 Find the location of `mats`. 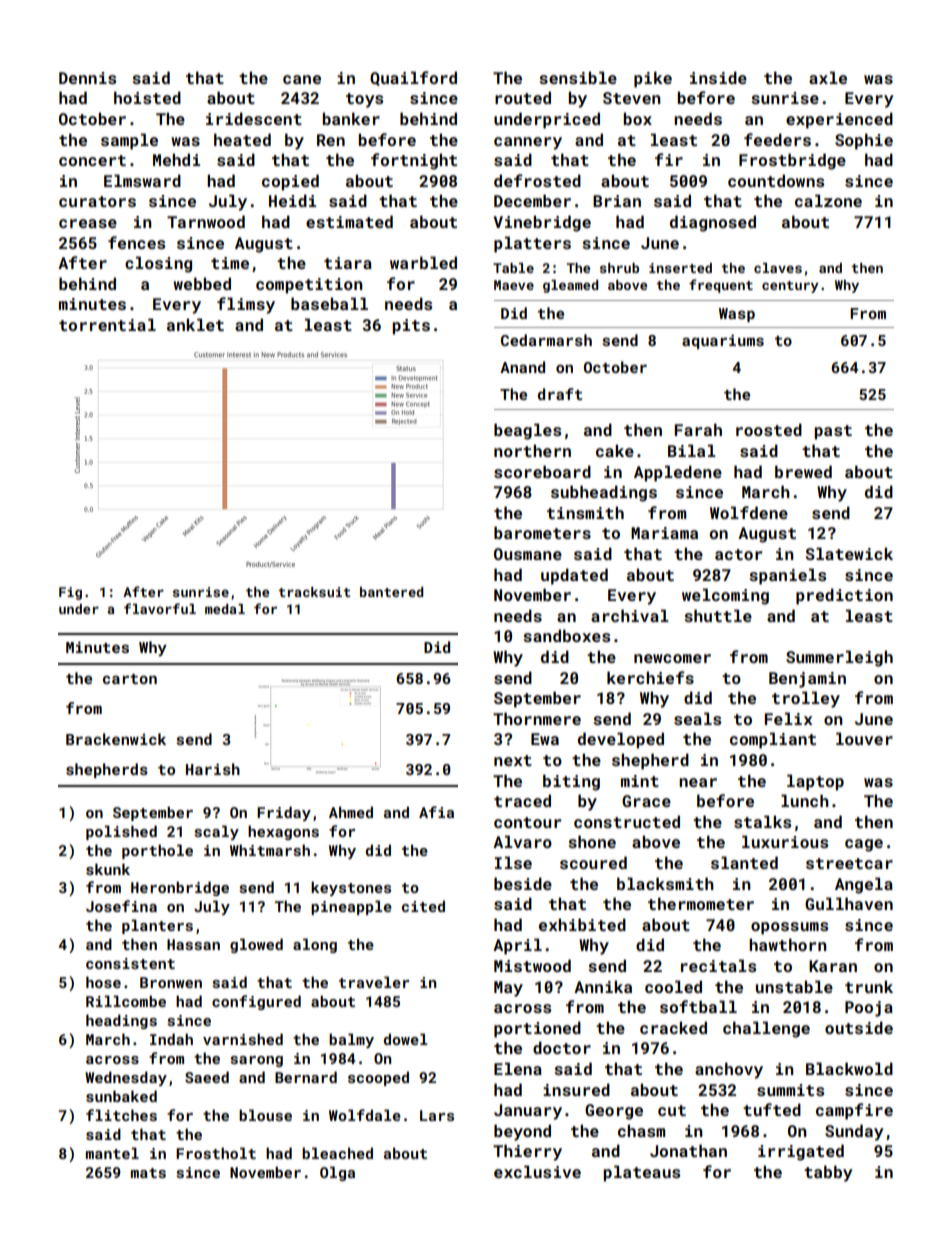

mats is located at coordinates (148, 1173).
